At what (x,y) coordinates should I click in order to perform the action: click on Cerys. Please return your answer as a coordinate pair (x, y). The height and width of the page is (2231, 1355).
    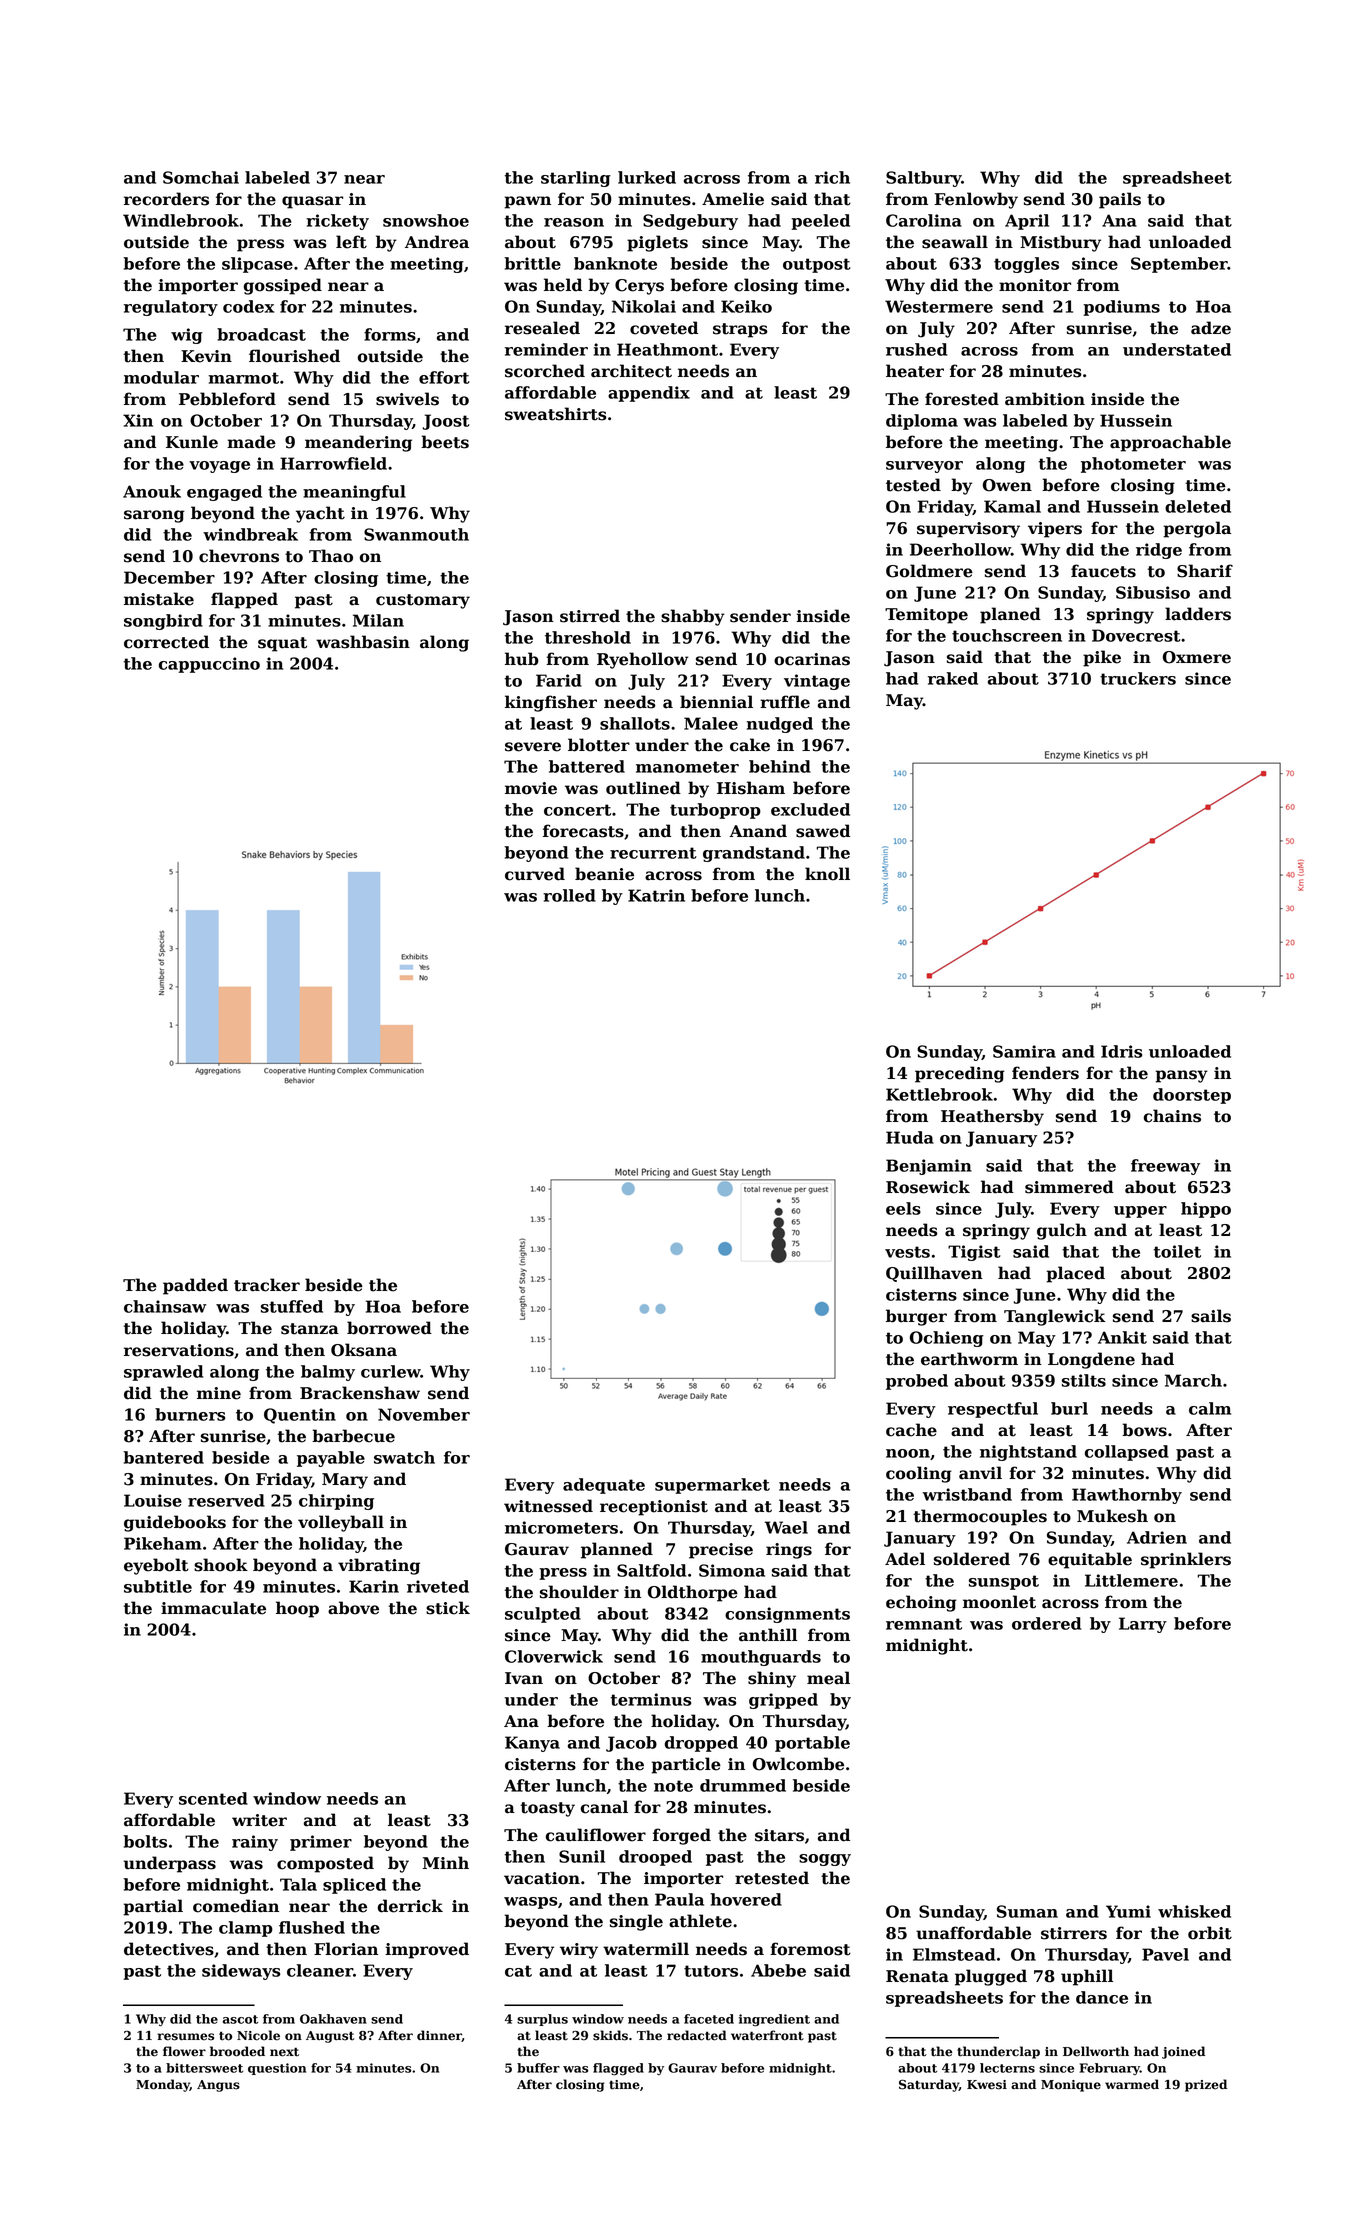
    Looking at the image, I should click on (639, 287).
